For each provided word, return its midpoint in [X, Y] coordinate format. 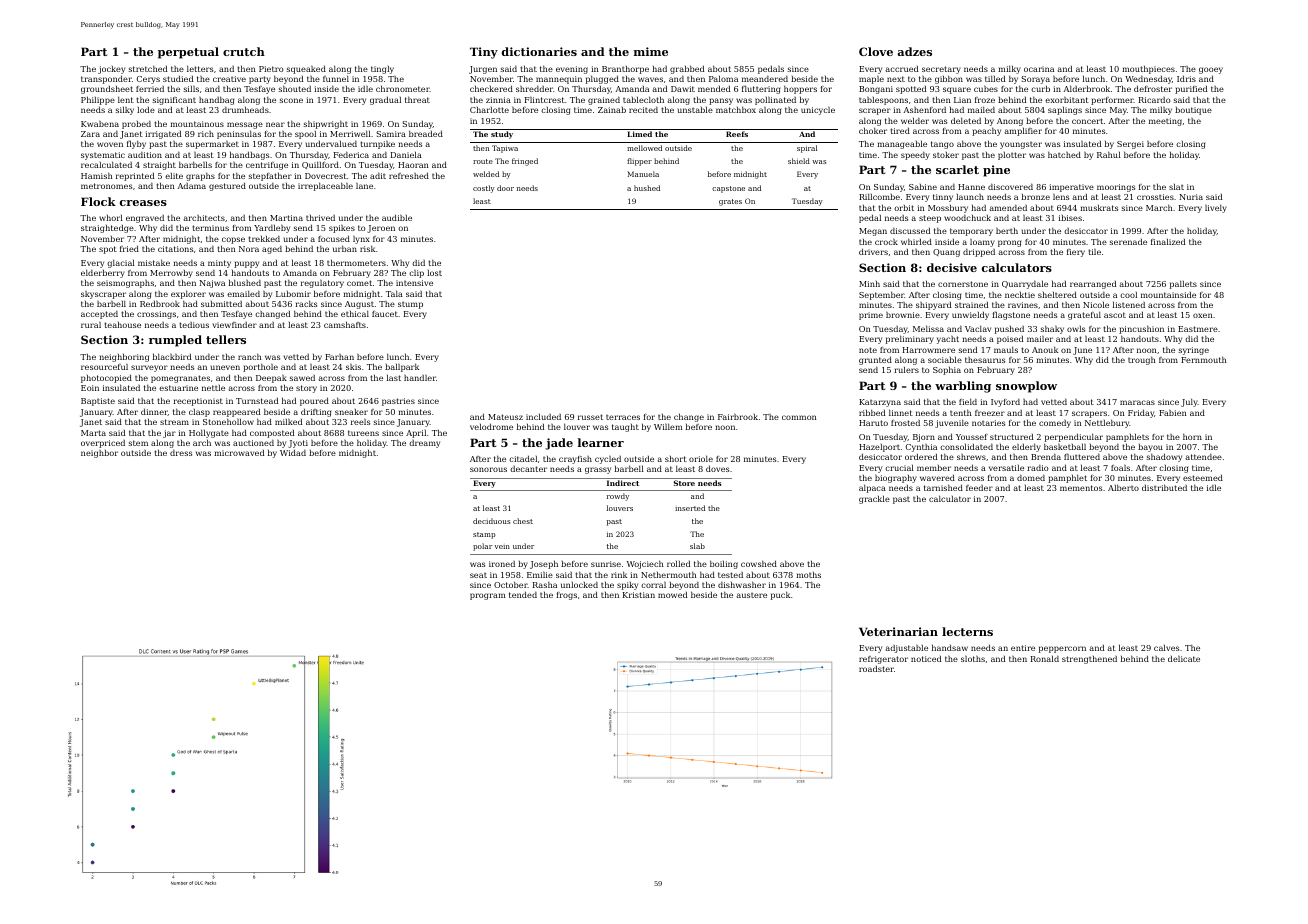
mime [651, 51]
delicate [1184, 658]
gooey [1211, 70]
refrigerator [883, 660]
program [488, 596]
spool [305, 135]
